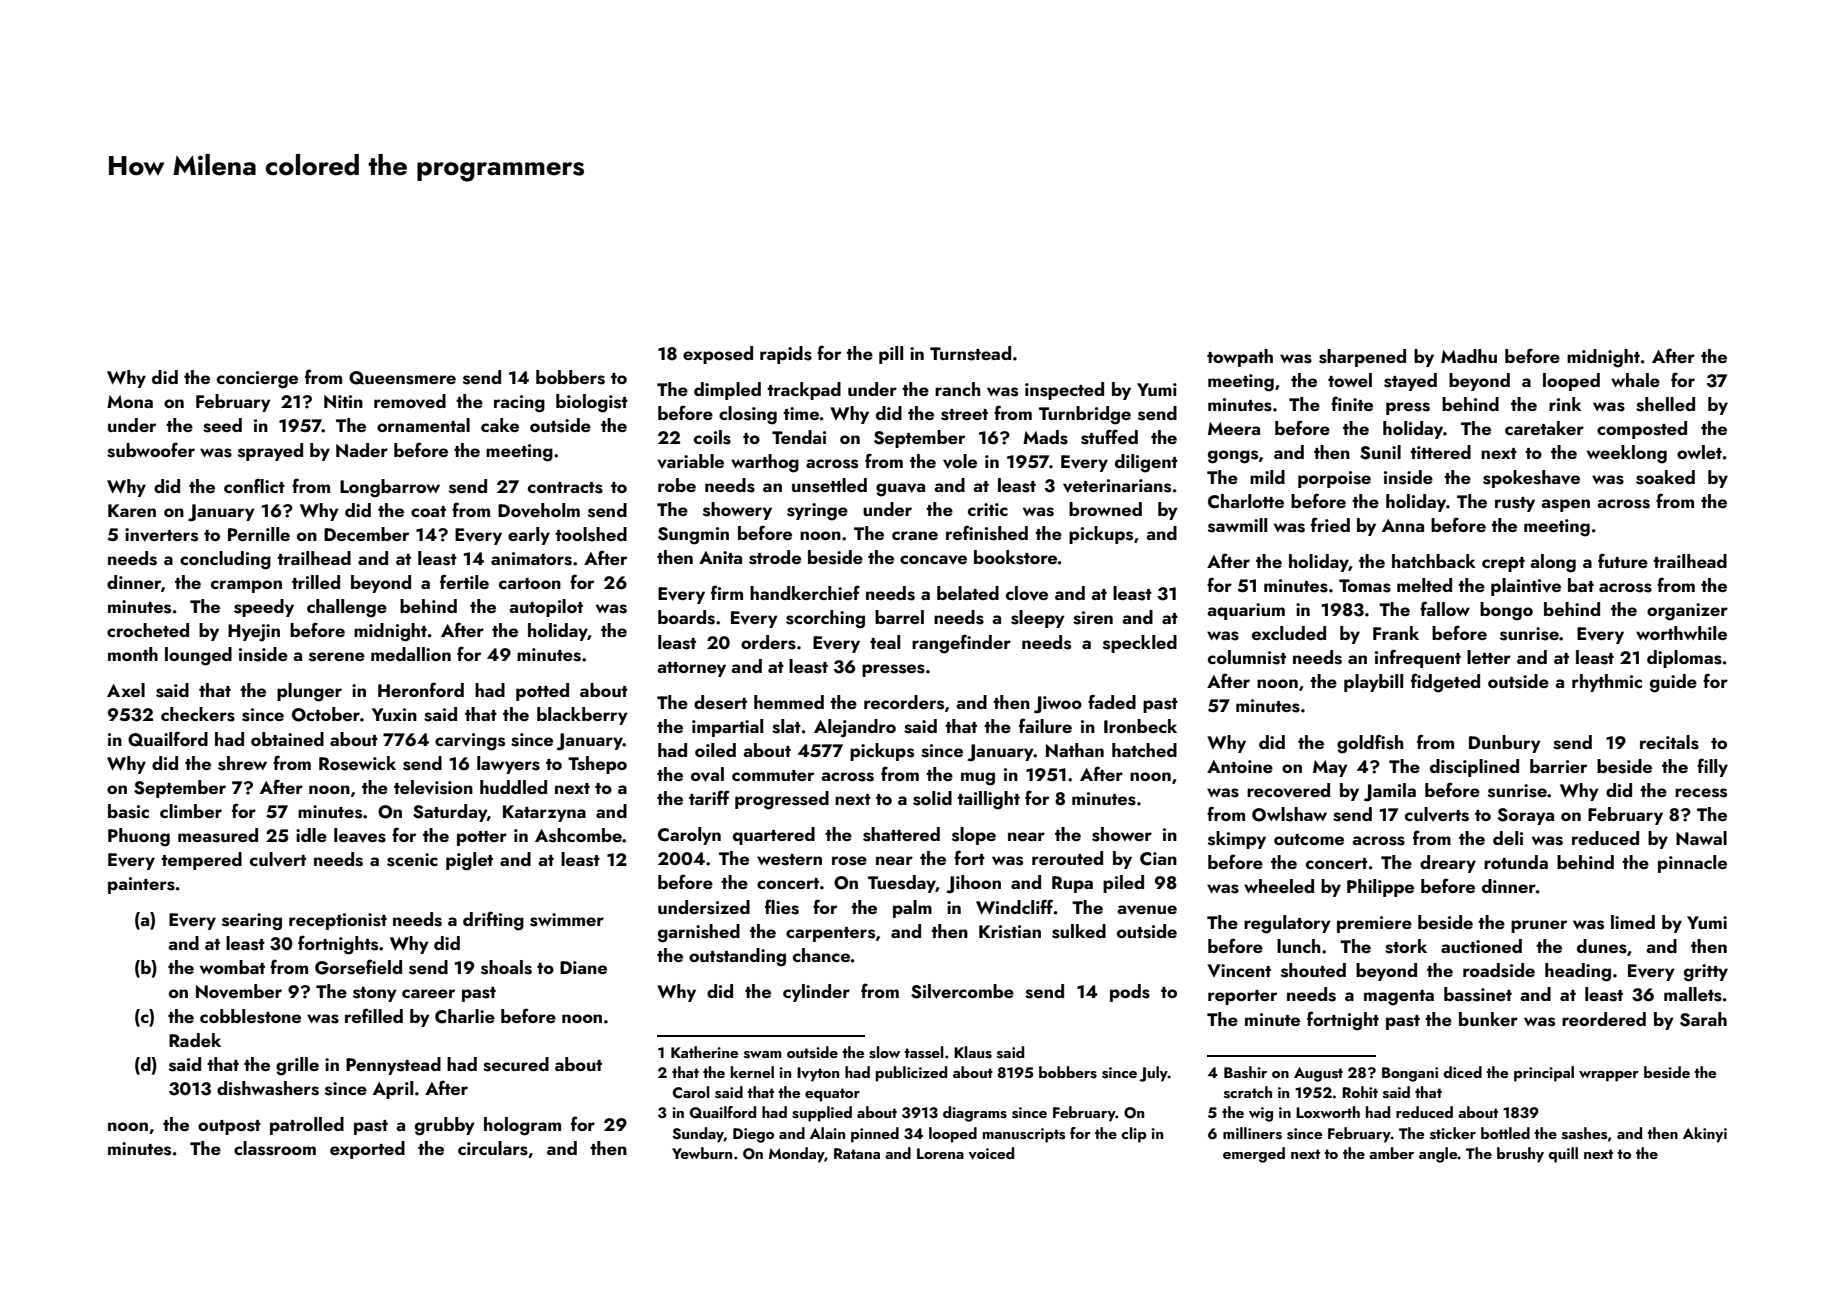  I want to click on Madhu, so click(1469, 356).
